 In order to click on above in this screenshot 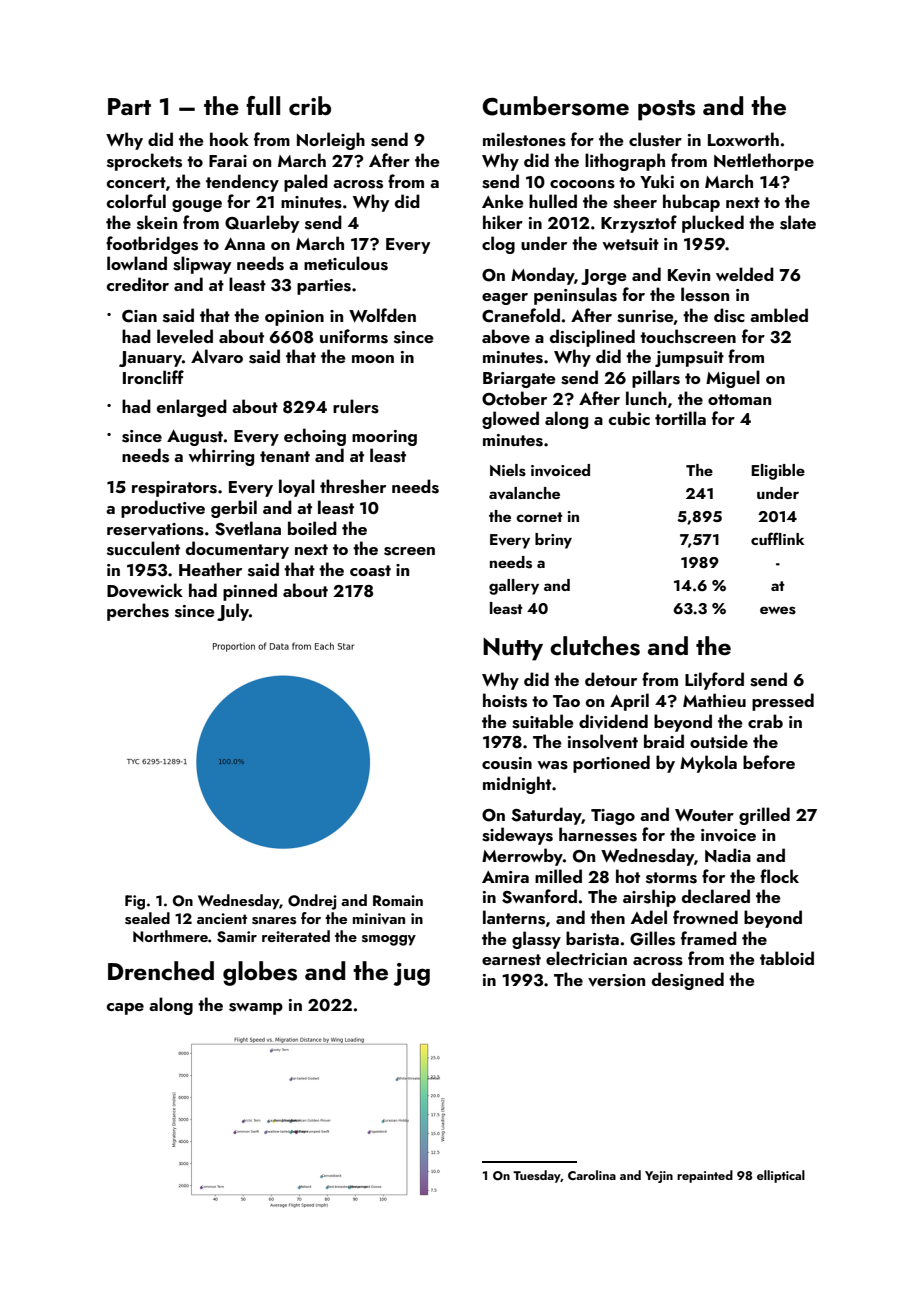, I will do `click(506, 336)`.
